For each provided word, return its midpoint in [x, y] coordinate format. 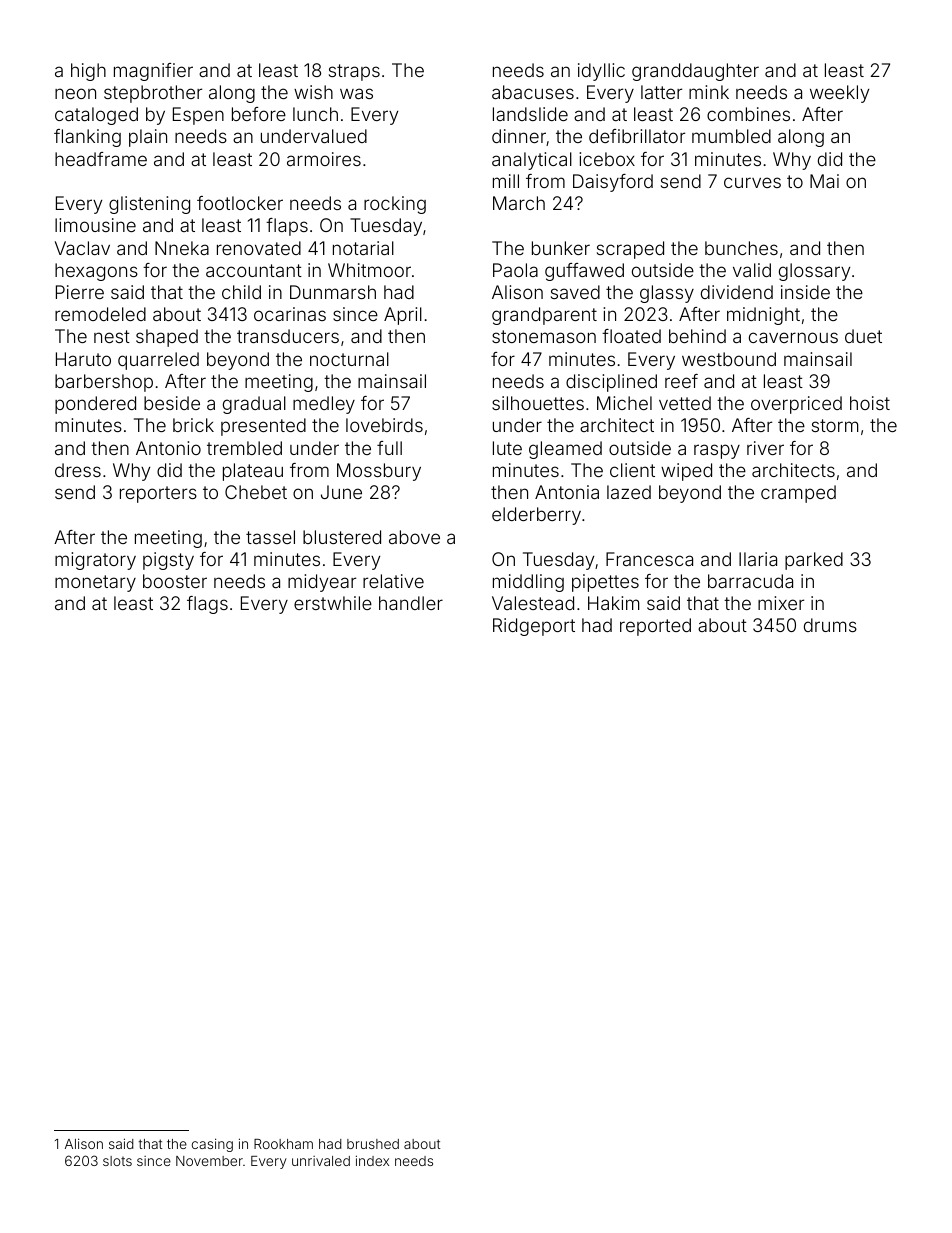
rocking [395, 205]
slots [117, 1161]
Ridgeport [534, 627]
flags [207, 605]
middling [528, 583]
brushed [373, 1144]
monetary [95, 583]
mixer [781, 603]
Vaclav [82, 248]
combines [748, 114]
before [259, 114]
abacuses [533, 92]
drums [830, 625]
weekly [839, 94]
